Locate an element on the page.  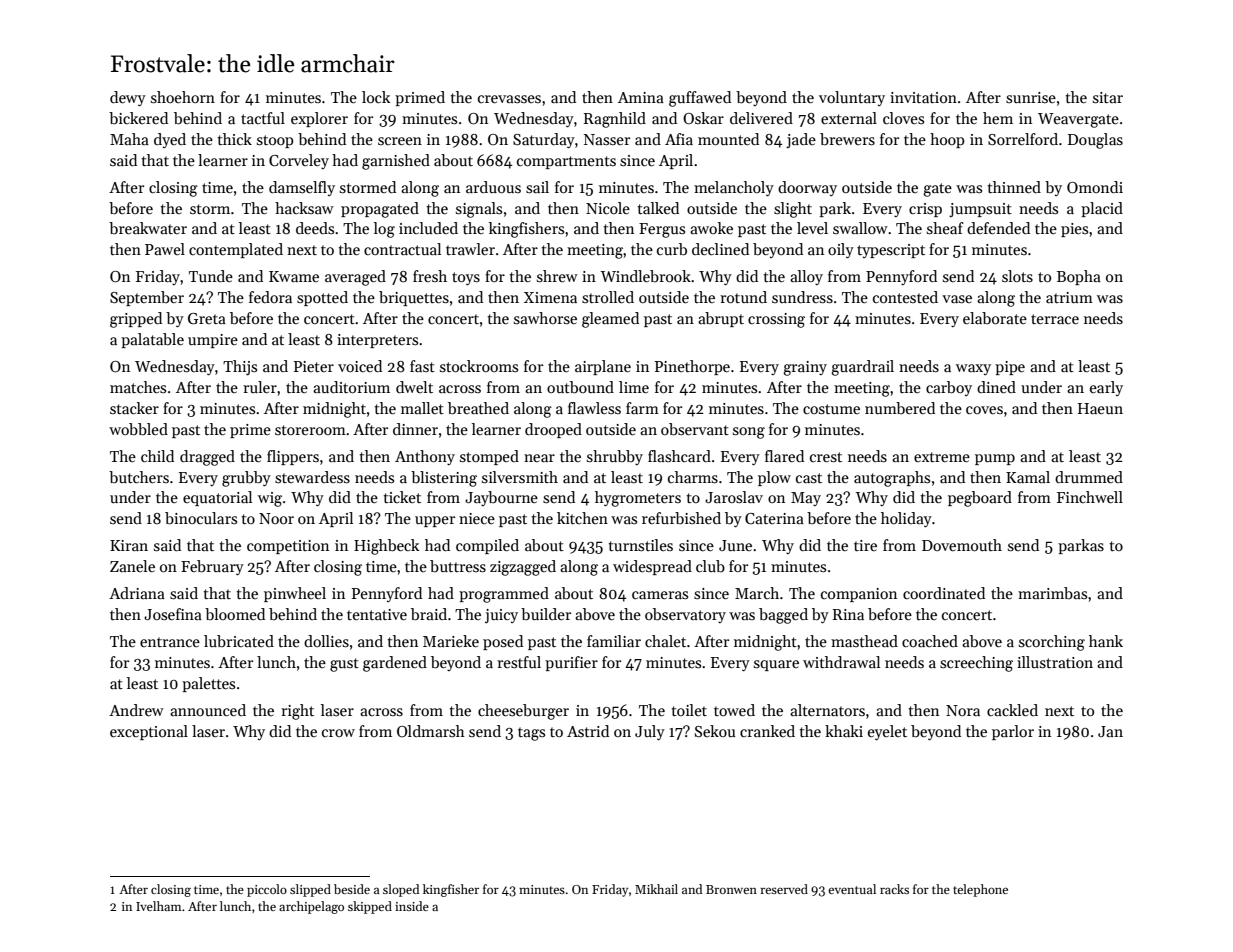
pump is located at coordinates (995, 459).
